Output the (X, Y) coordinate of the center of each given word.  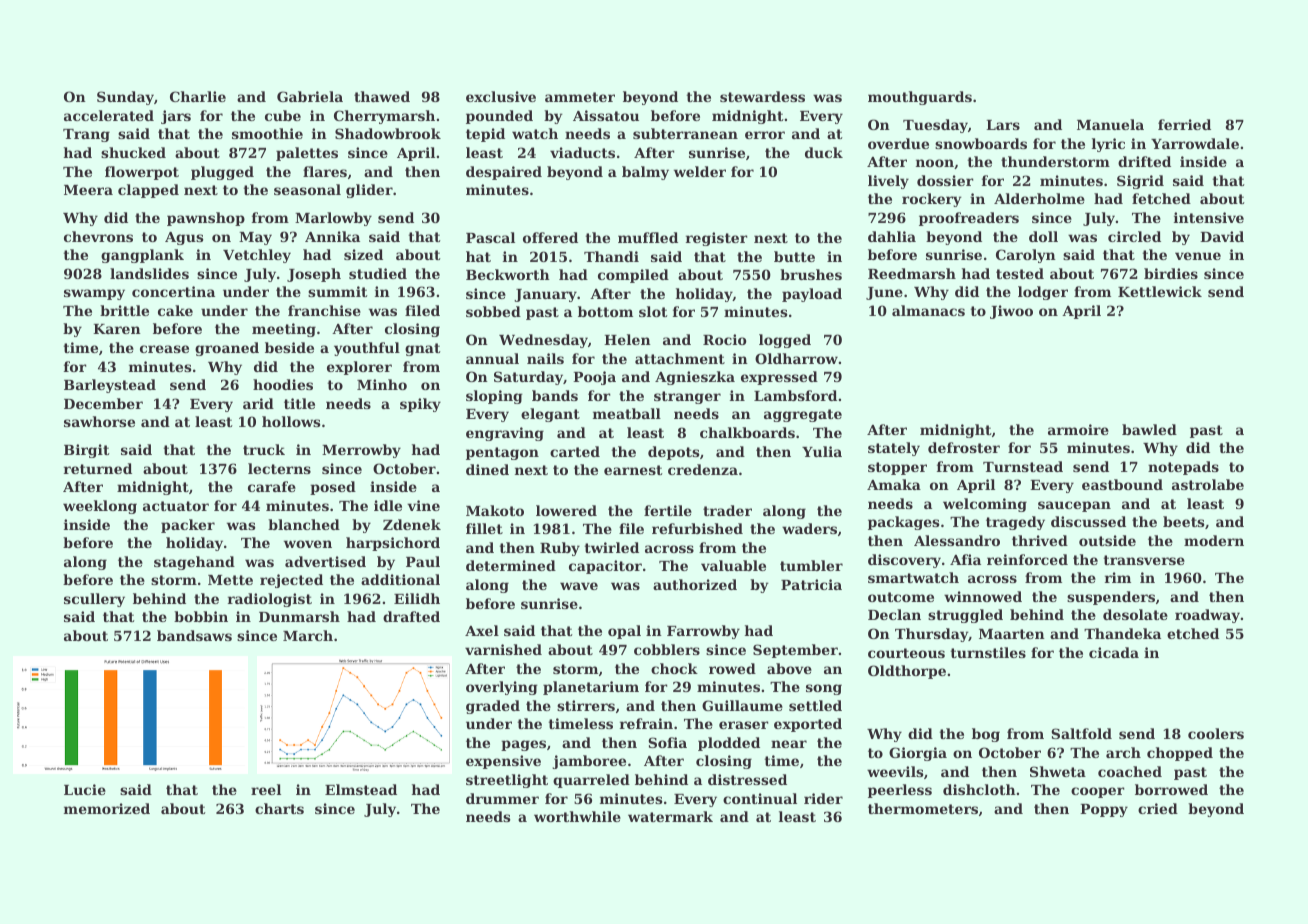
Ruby (560, 549)
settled (815, 705)
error (765, 135)
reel (266, 789)
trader (727, 510)
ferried (1184, 124)
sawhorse (99, 421)
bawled (1149, 429)
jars (176, 117)
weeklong (100, 507)
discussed (1088, 521)
